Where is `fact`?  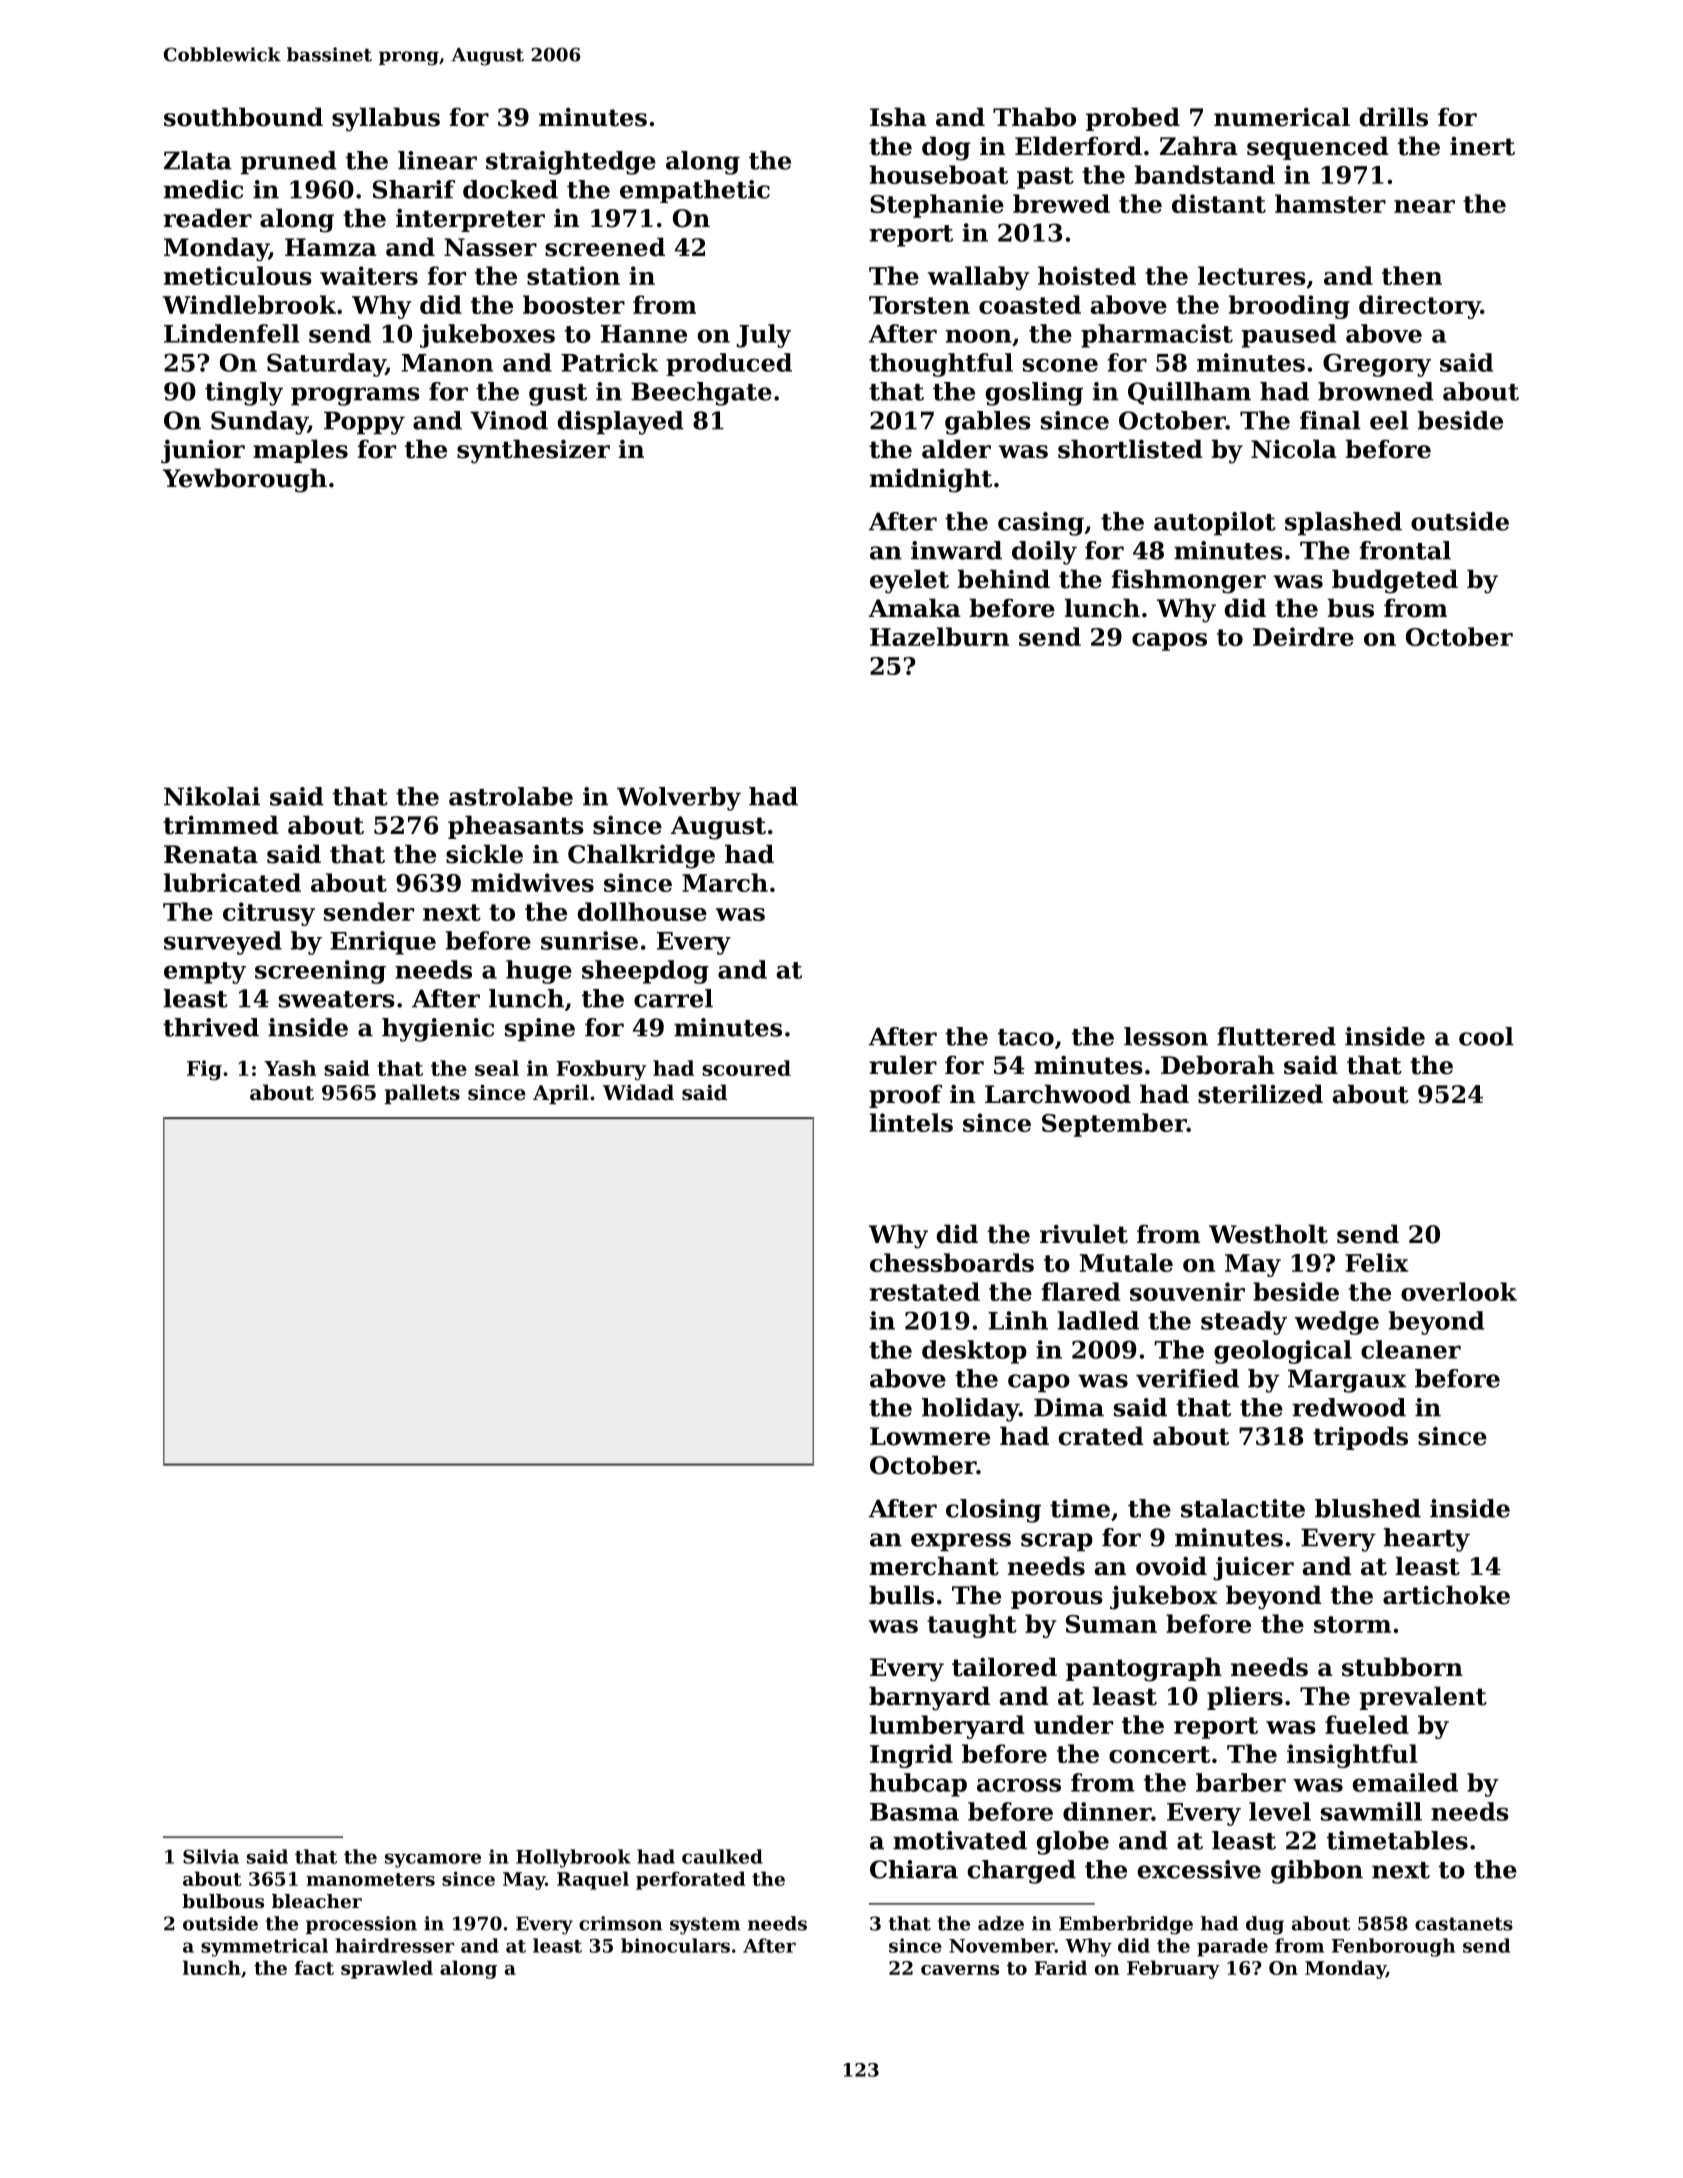
fact is located at coordinates (314, 1967).
